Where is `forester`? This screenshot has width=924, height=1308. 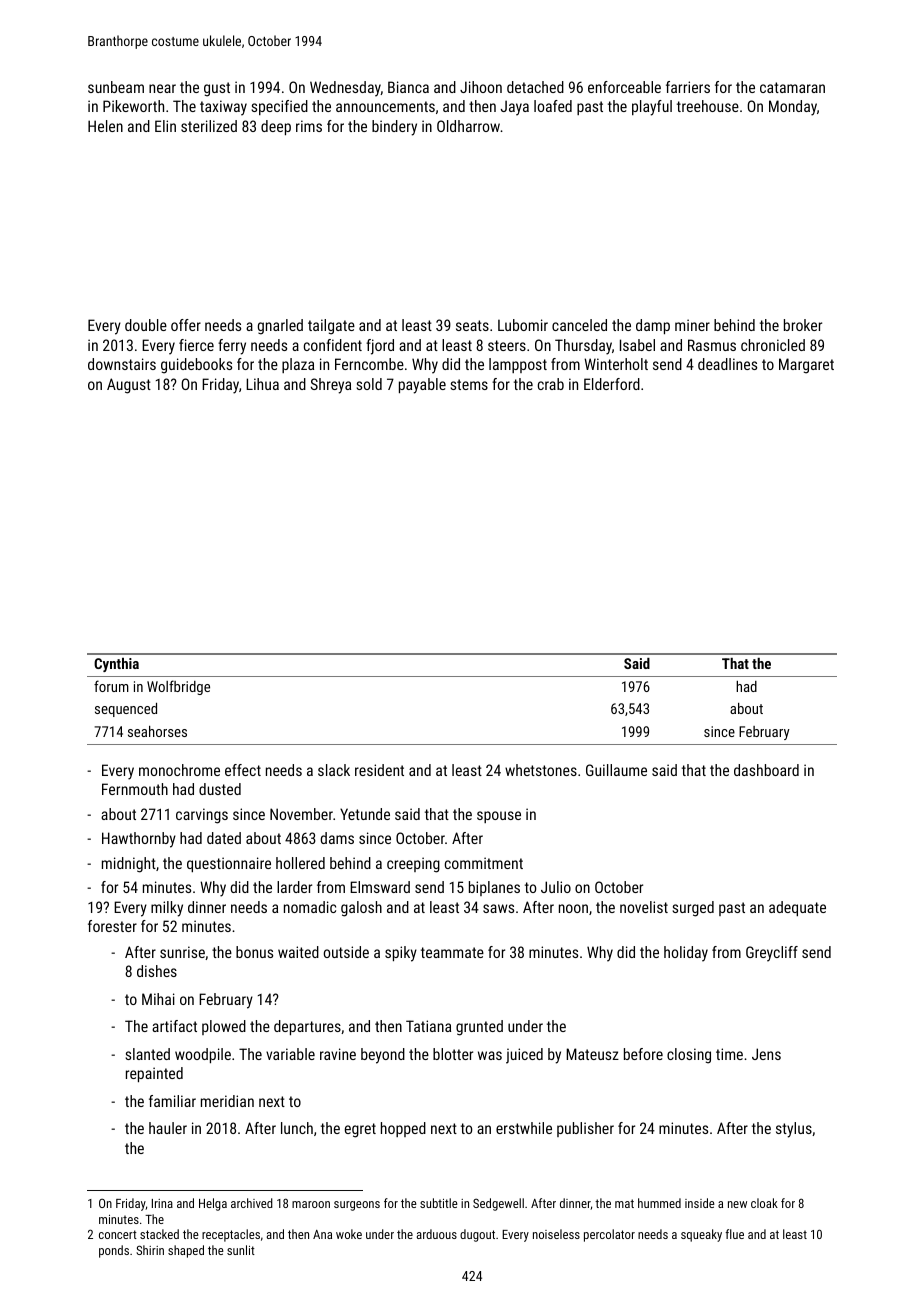
forester is located at coordinates (112, 926).
